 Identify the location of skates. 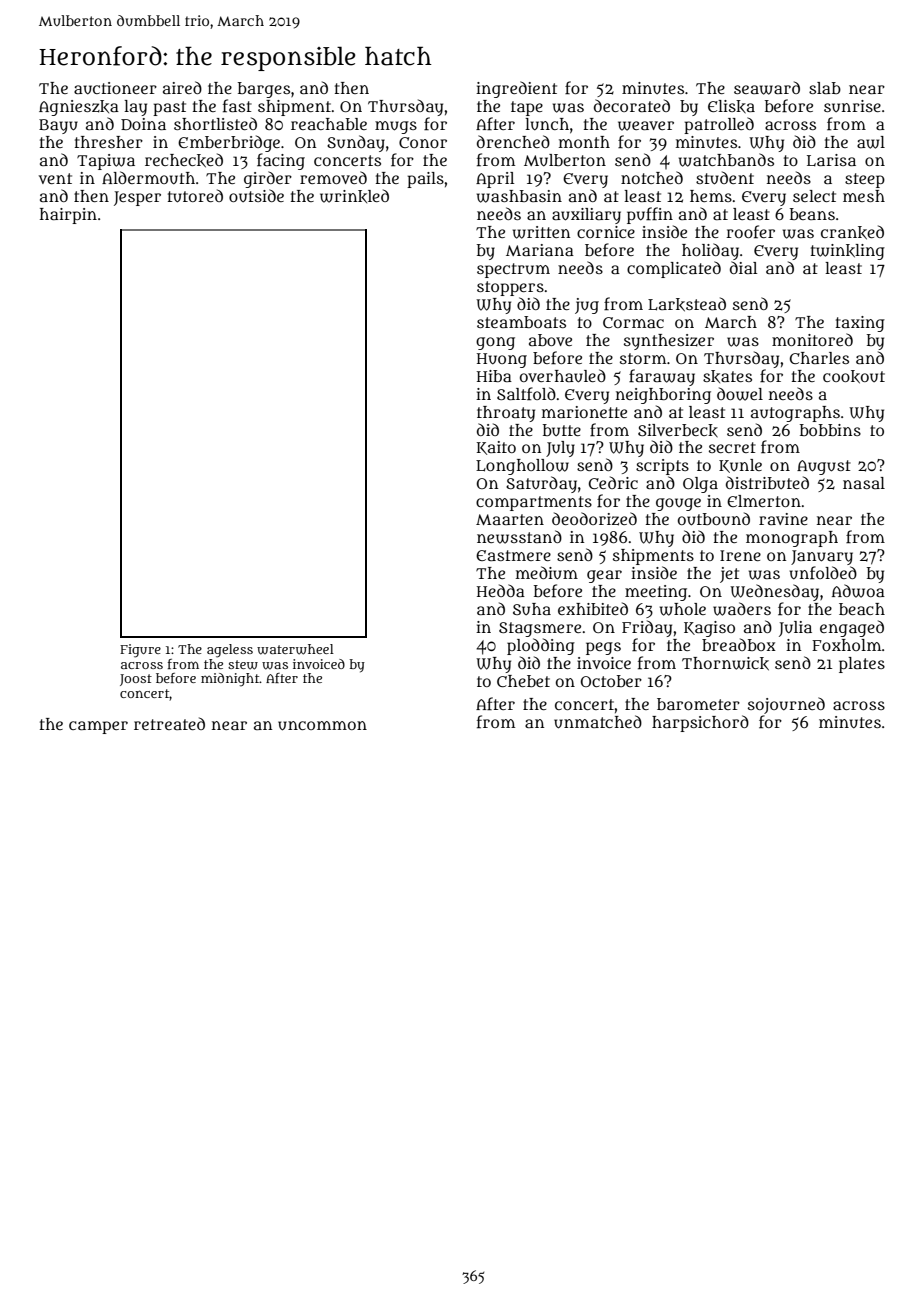
(727, 376).
